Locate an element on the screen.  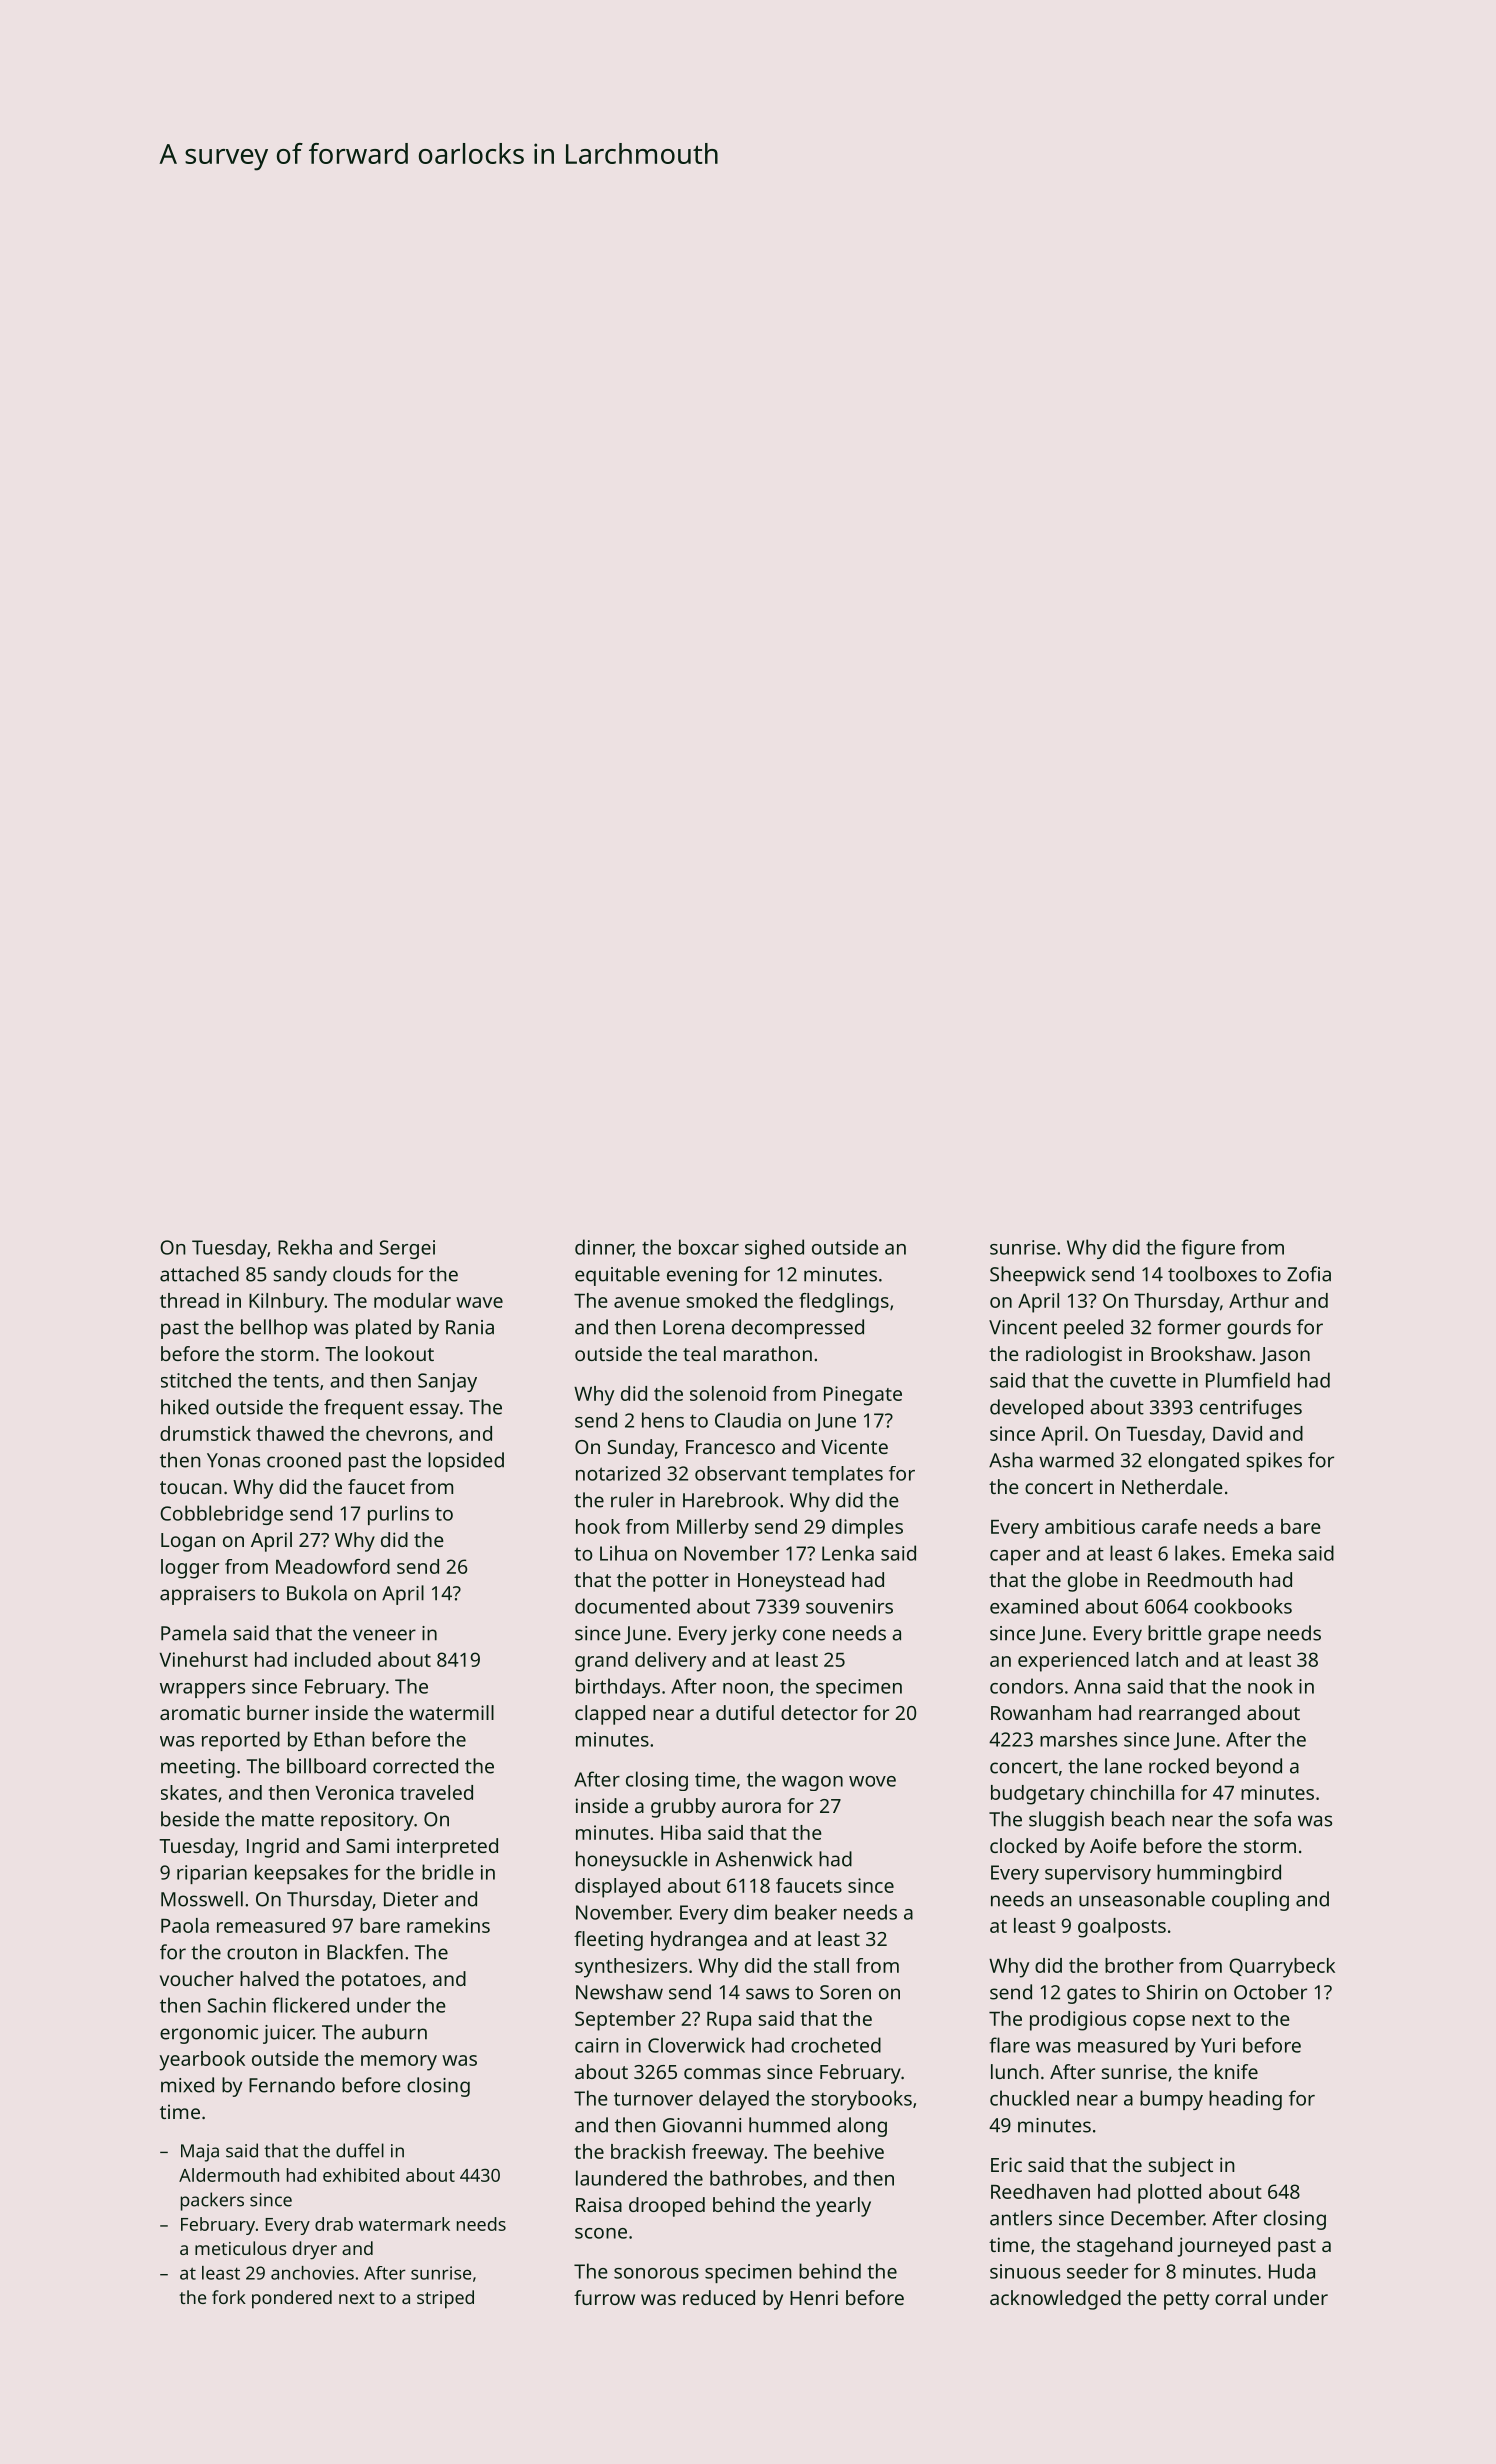
Emeka is located at coordinates (1262, 1553).
